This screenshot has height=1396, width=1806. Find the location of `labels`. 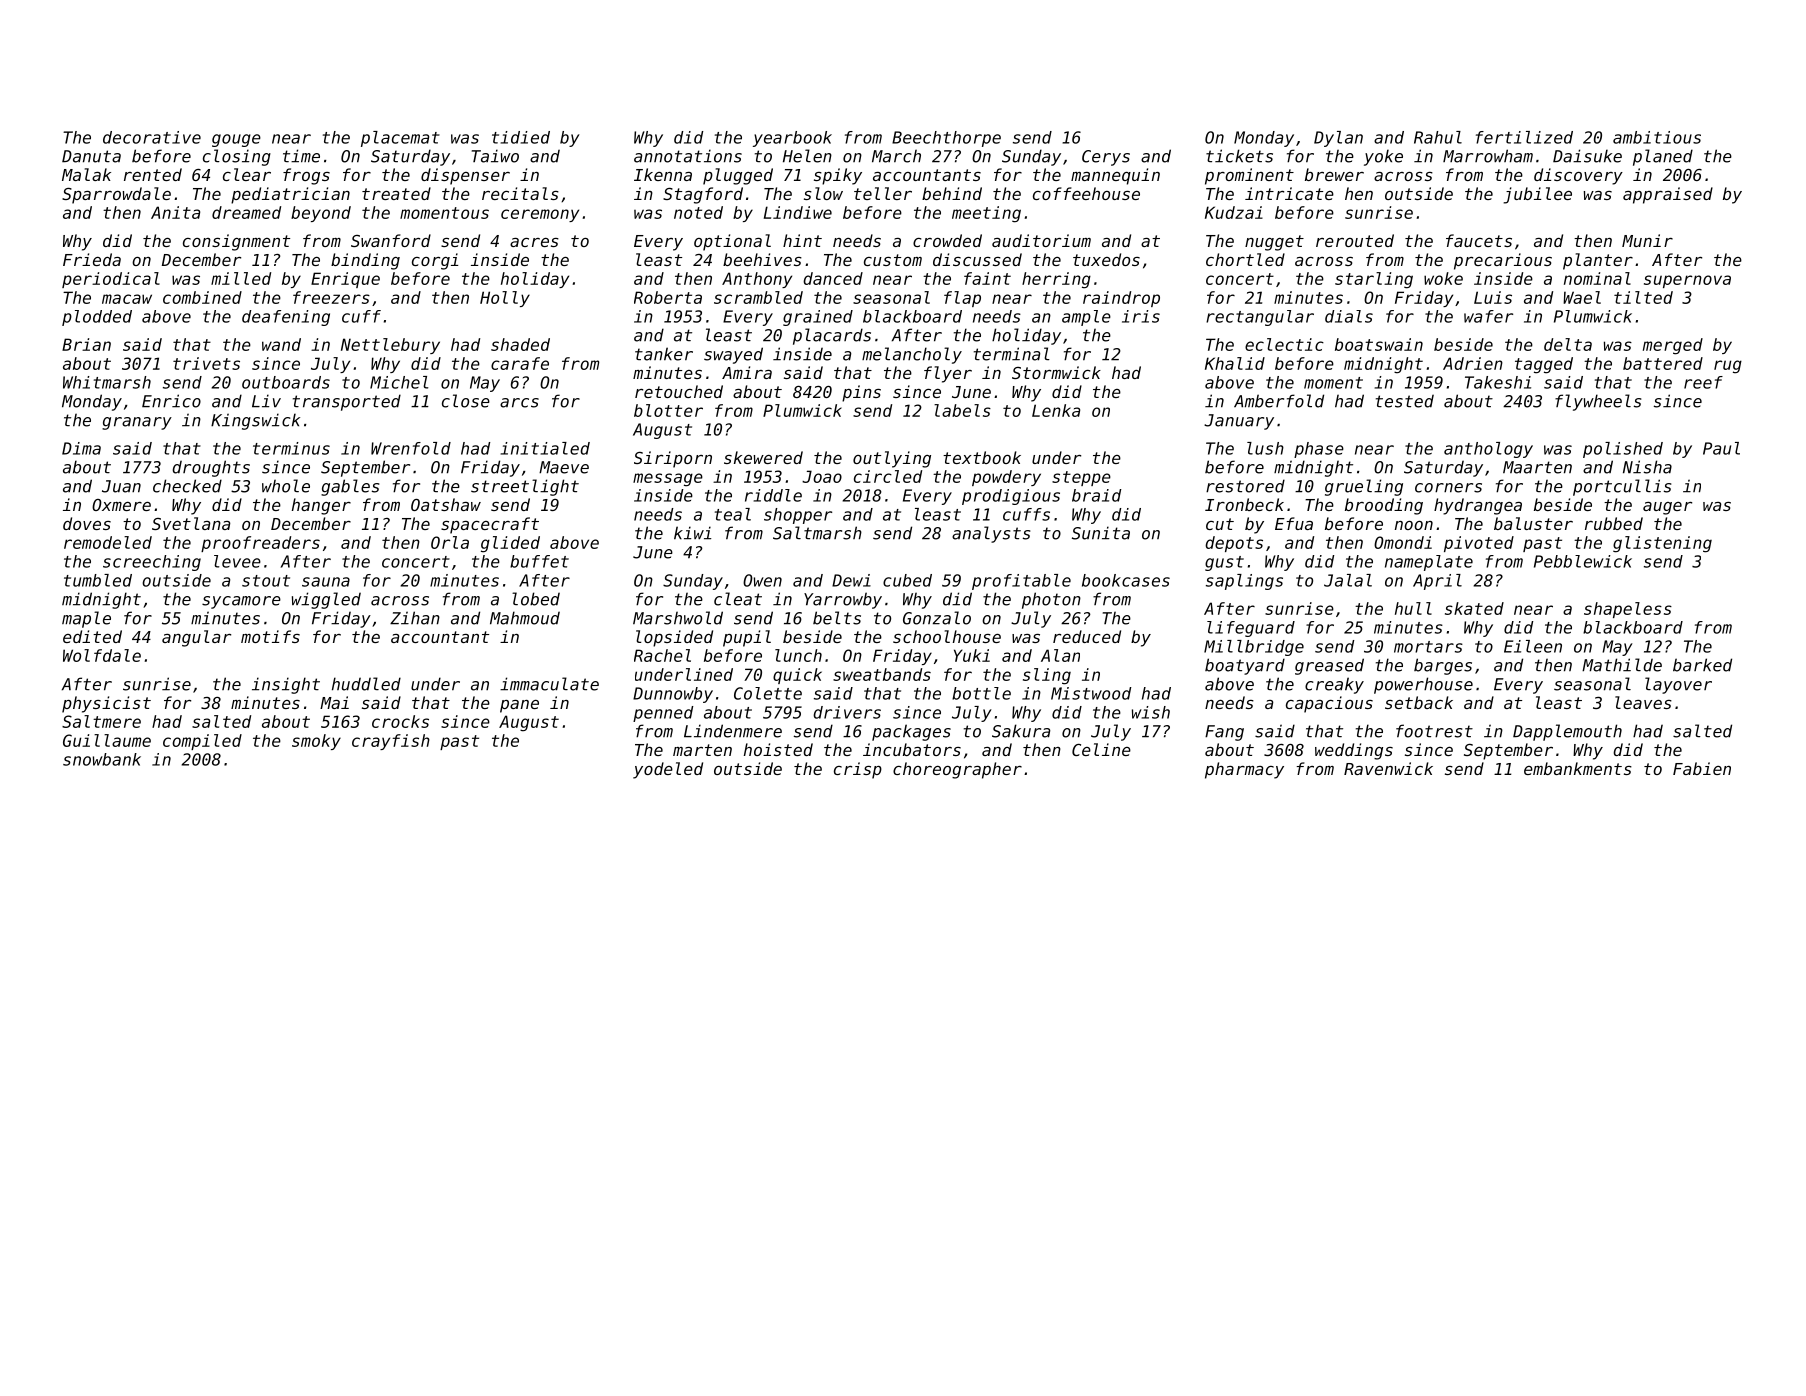

labels is located at coordinates (962, 410).
